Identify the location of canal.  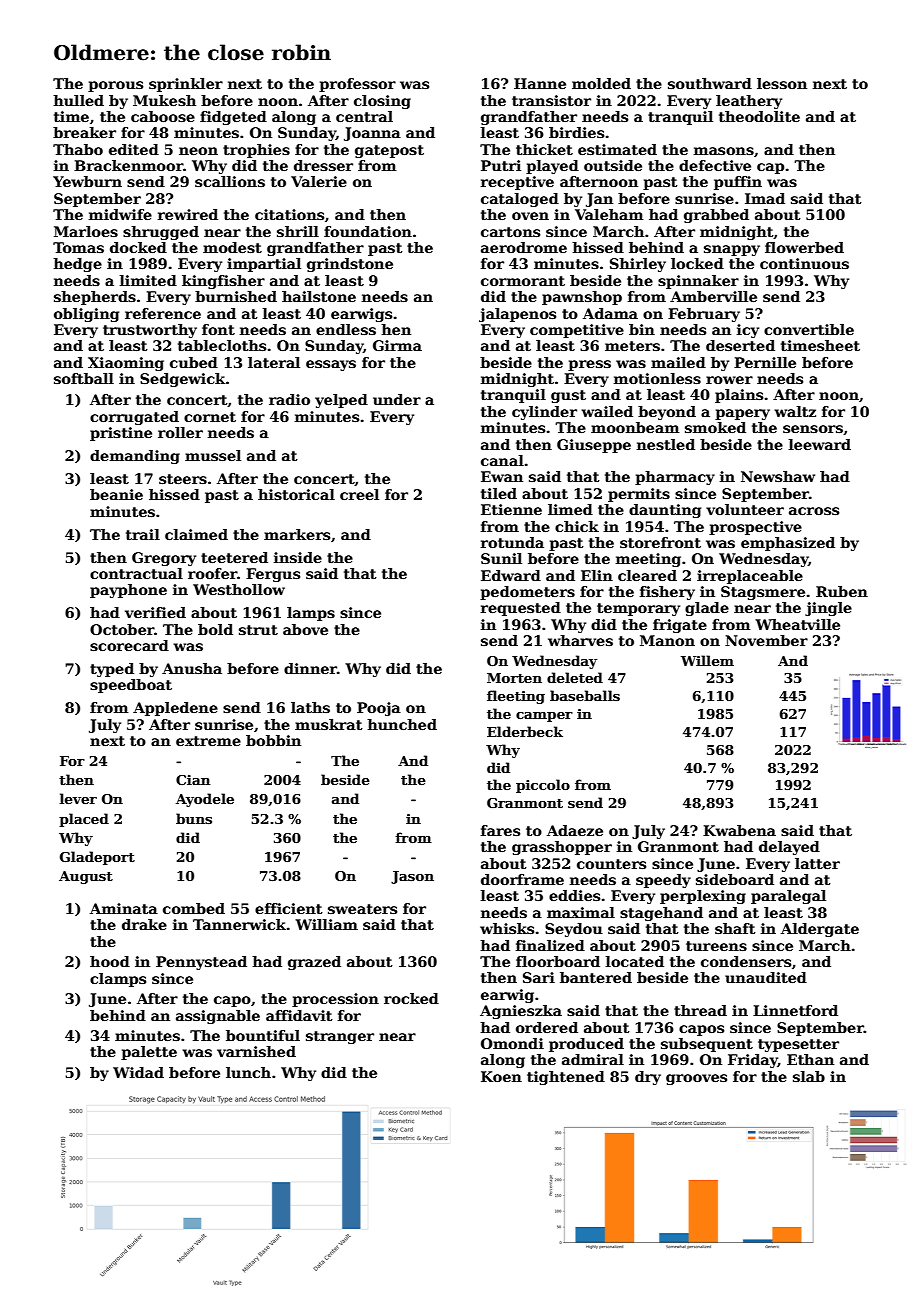
(502, 460).
